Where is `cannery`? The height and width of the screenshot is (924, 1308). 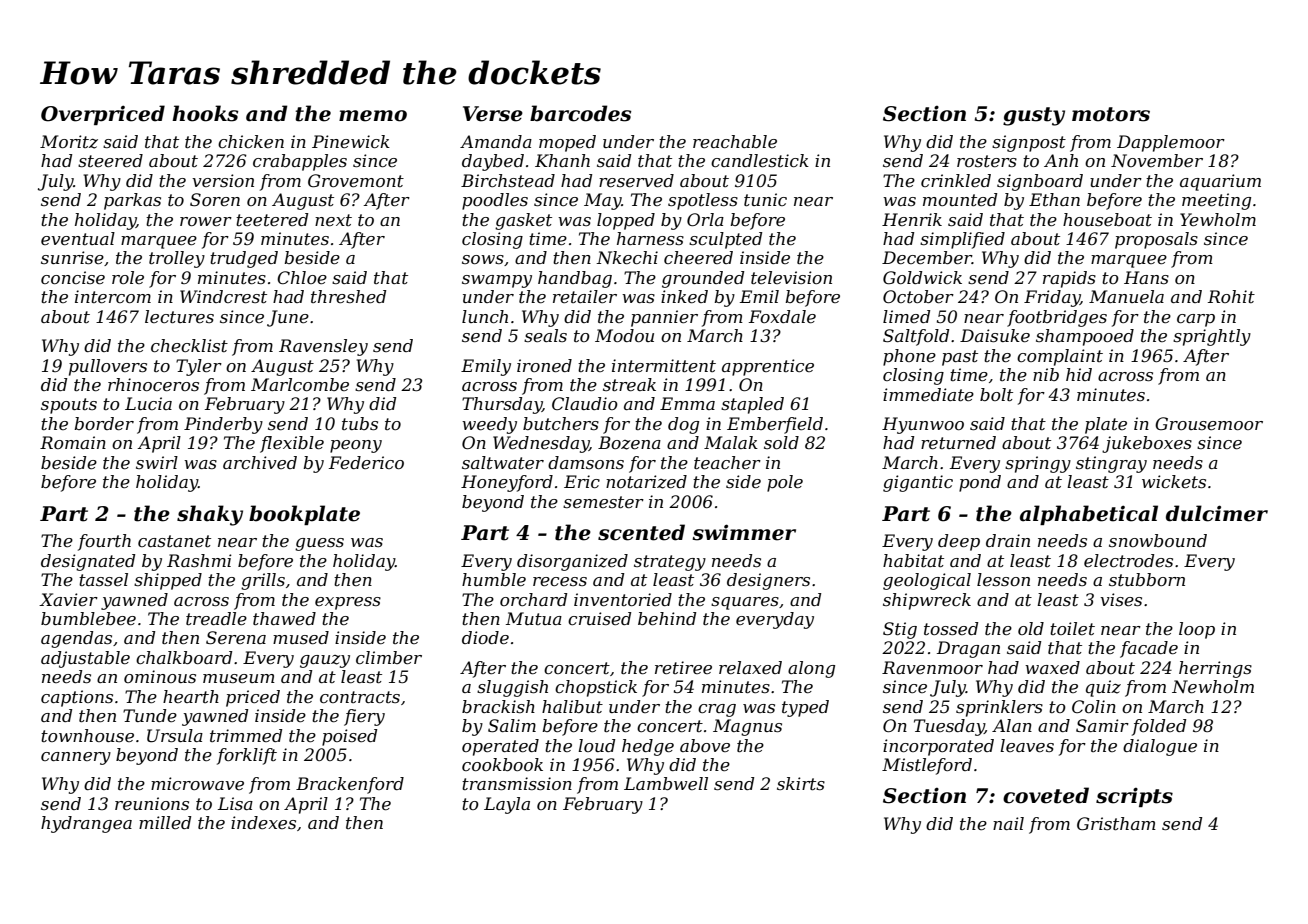
cannery is located at coordinates (76, 758).
